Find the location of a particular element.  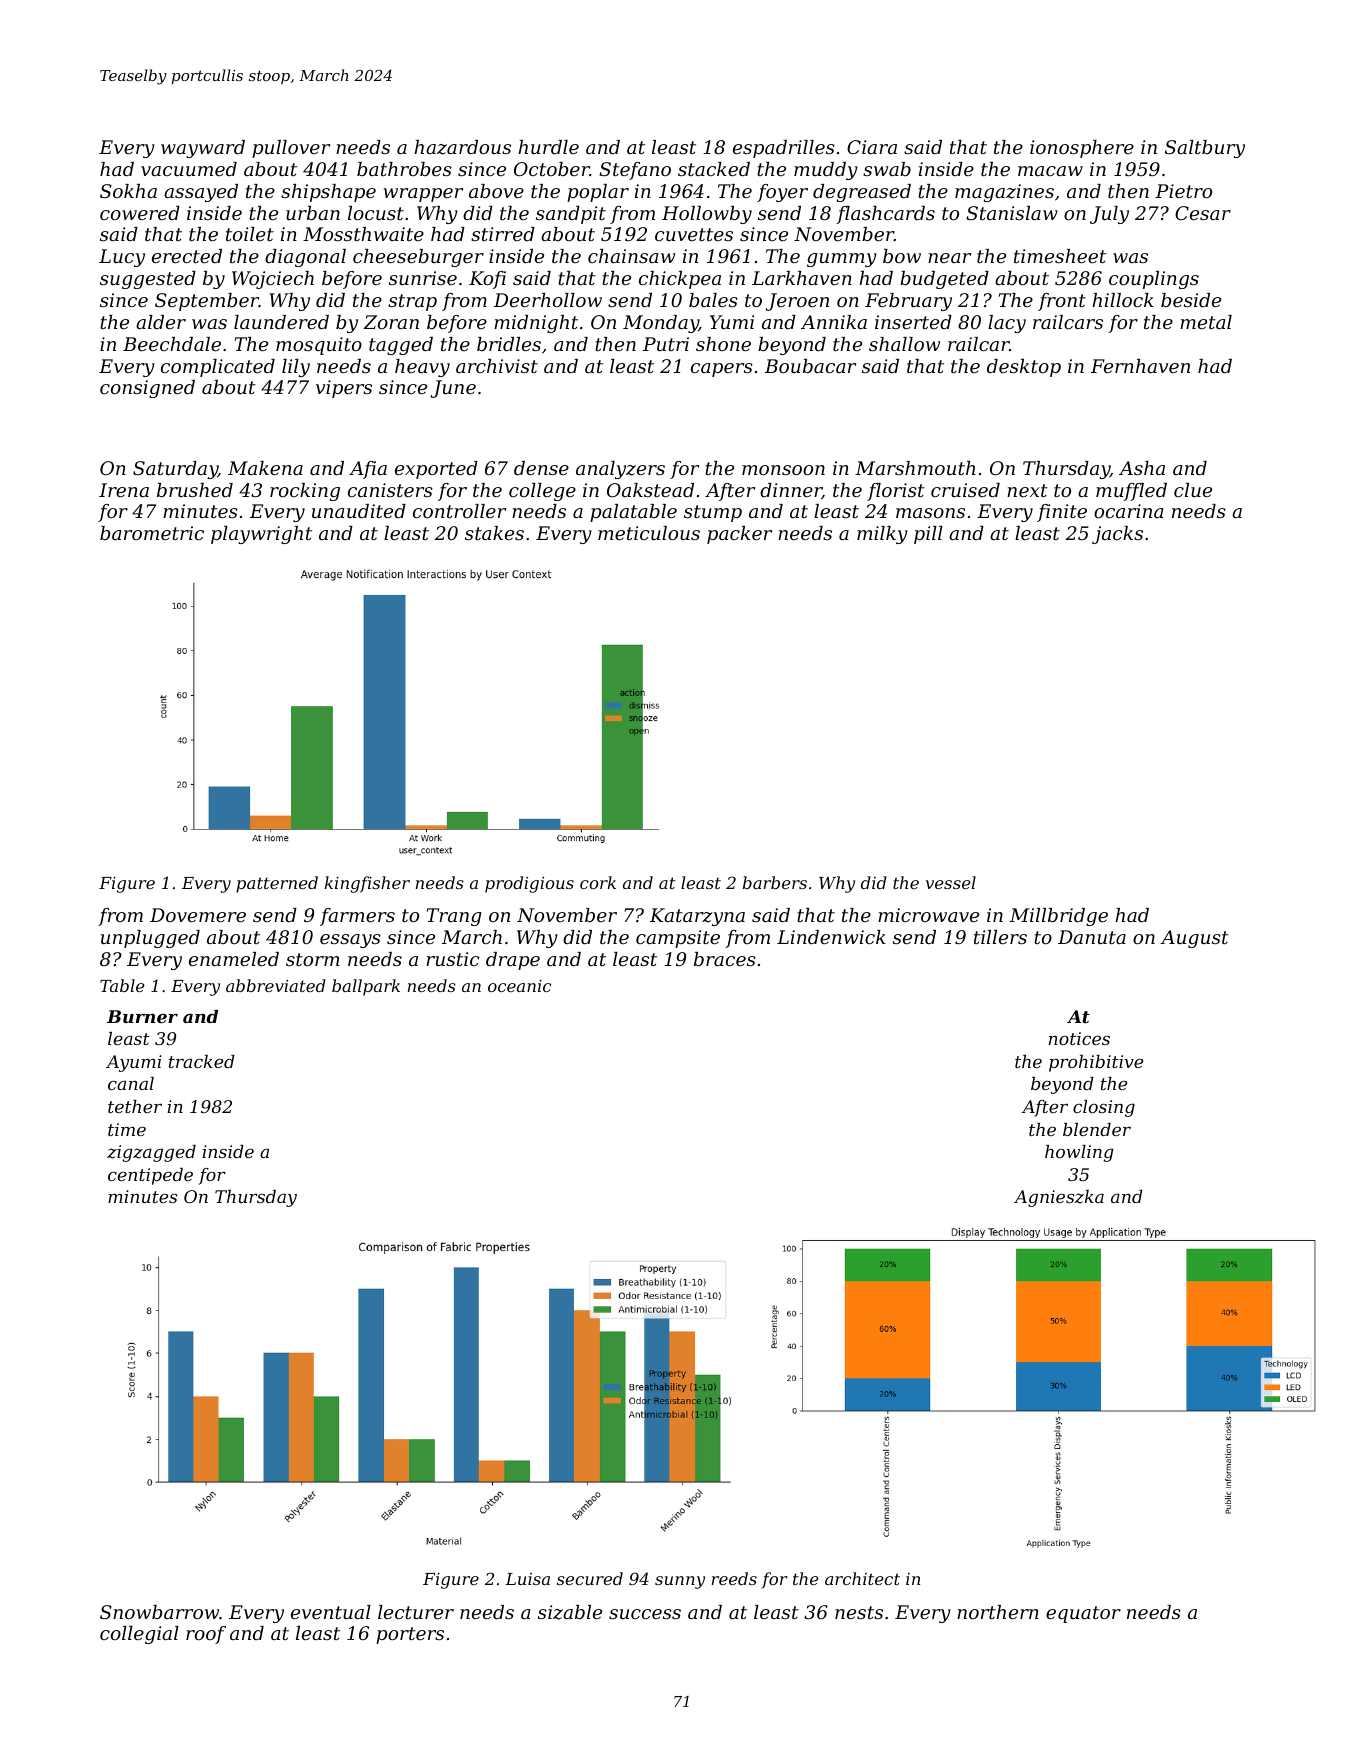

Agnieszka is located at coordinates (1059, 1198).
